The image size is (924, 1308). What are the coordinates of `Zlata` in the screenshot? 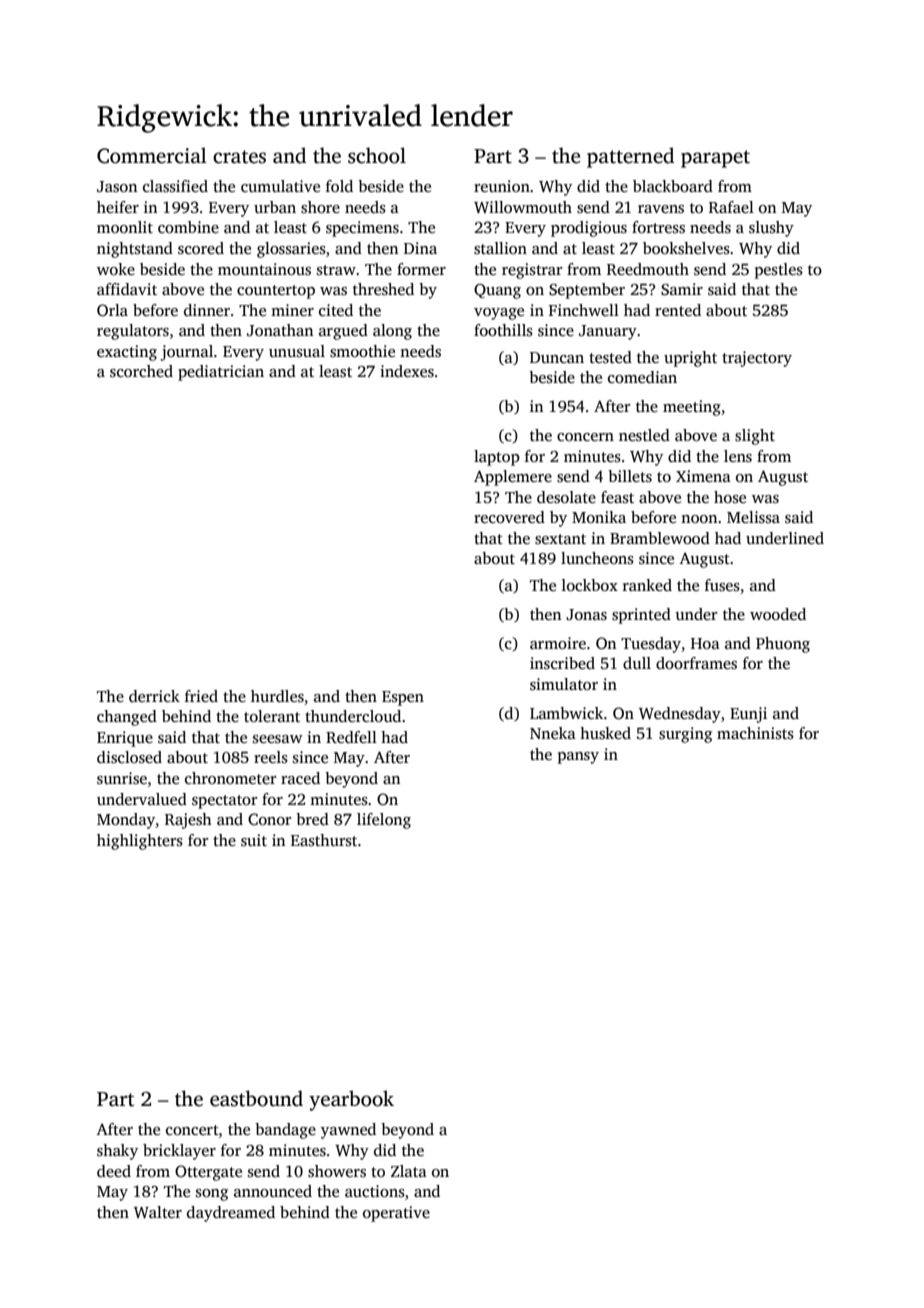 It's located at (409, 1171).
